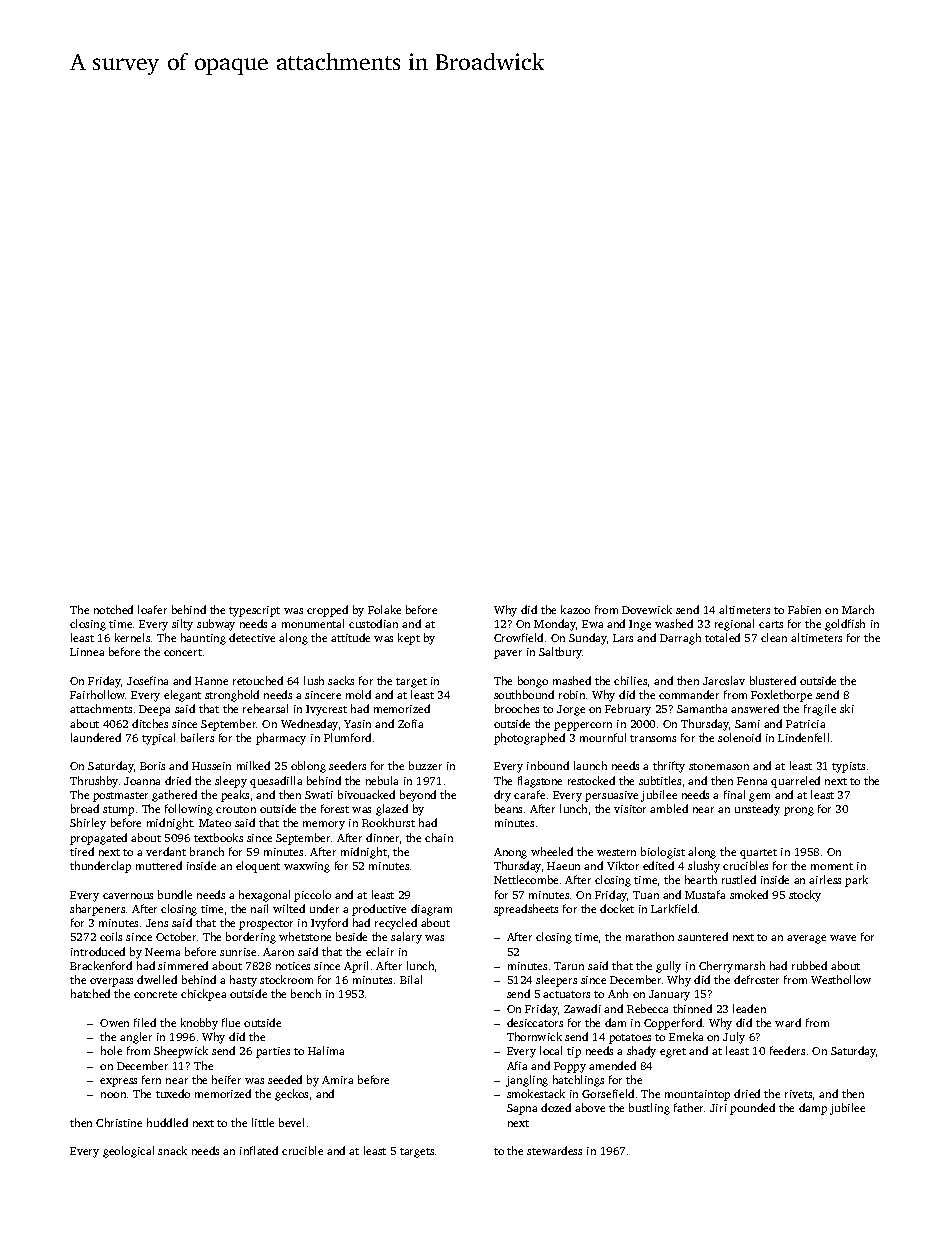 The image size is (952, 1233). What do you see at coordinates (145, 1022) in the screenshot?
I see `filed` at bounding box center [145, 1022].
